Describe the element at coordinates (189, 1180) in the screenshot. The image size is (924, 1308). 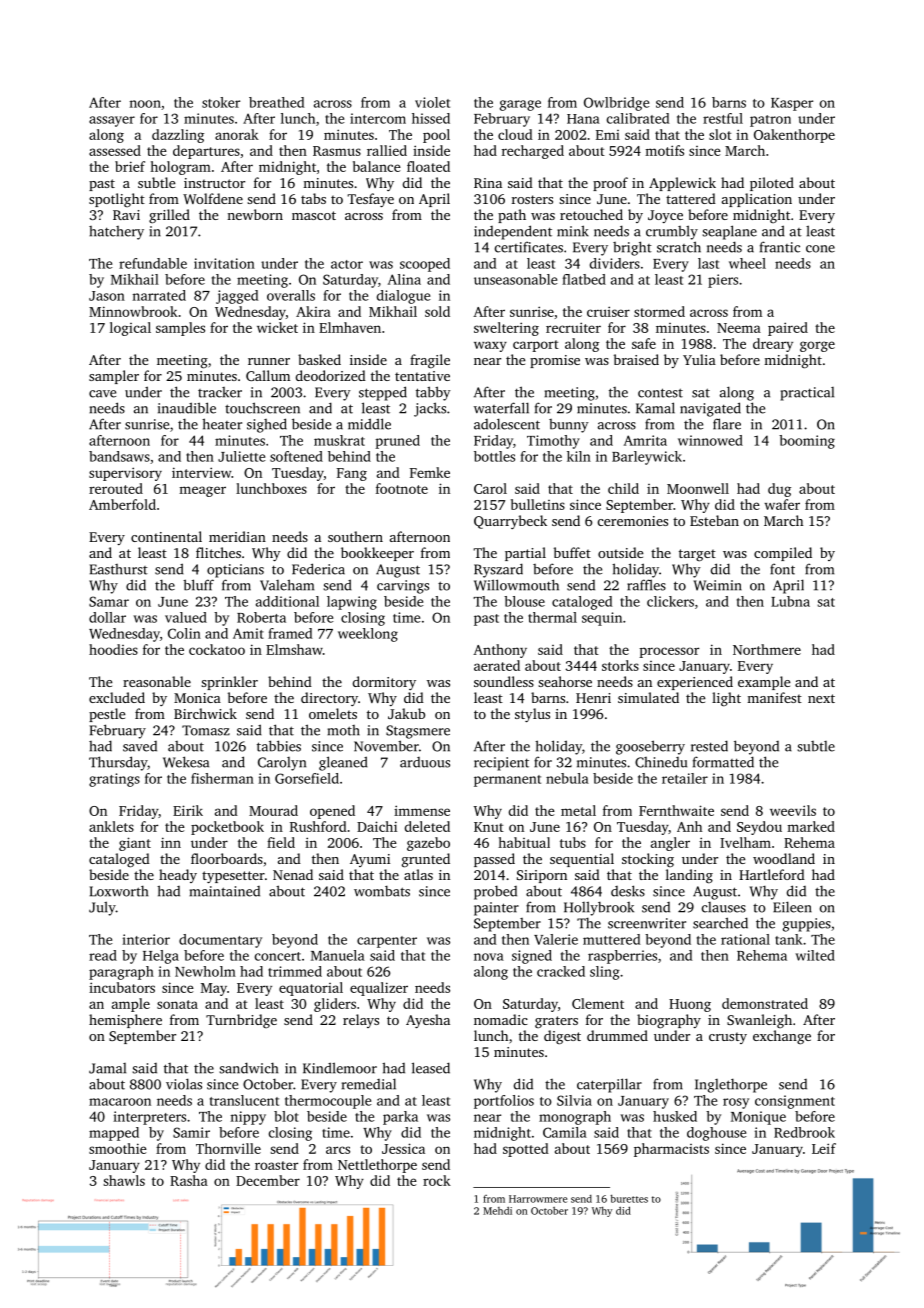
I see `Rasha` at that location.
